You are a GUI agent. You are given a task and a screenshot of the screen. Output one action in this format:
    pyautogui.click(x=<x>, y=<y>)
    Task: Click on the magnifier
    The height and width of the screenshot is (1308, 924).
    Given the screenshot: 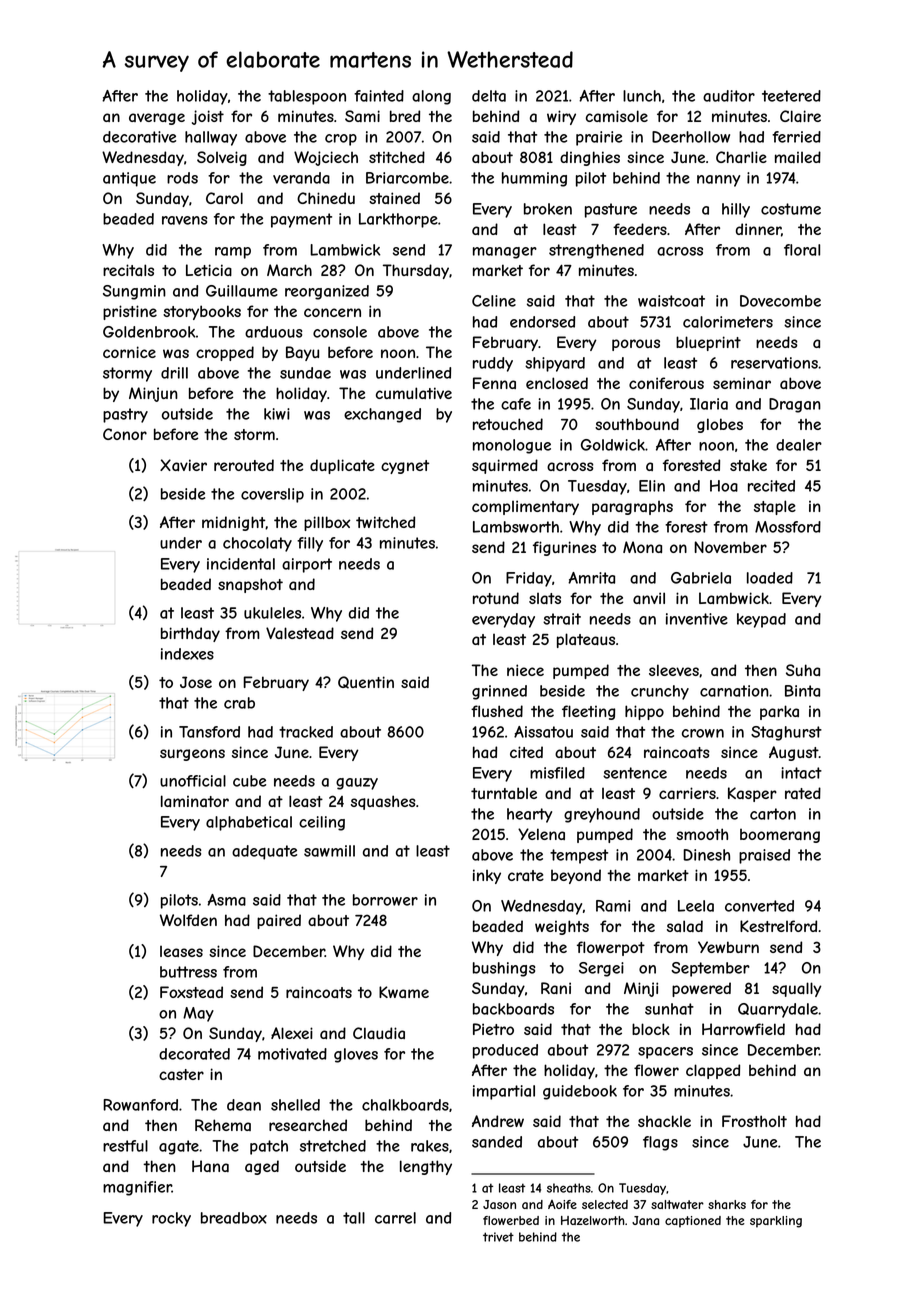 What is the action you would take?
    pyautogui.click(x=137, y=1188)
